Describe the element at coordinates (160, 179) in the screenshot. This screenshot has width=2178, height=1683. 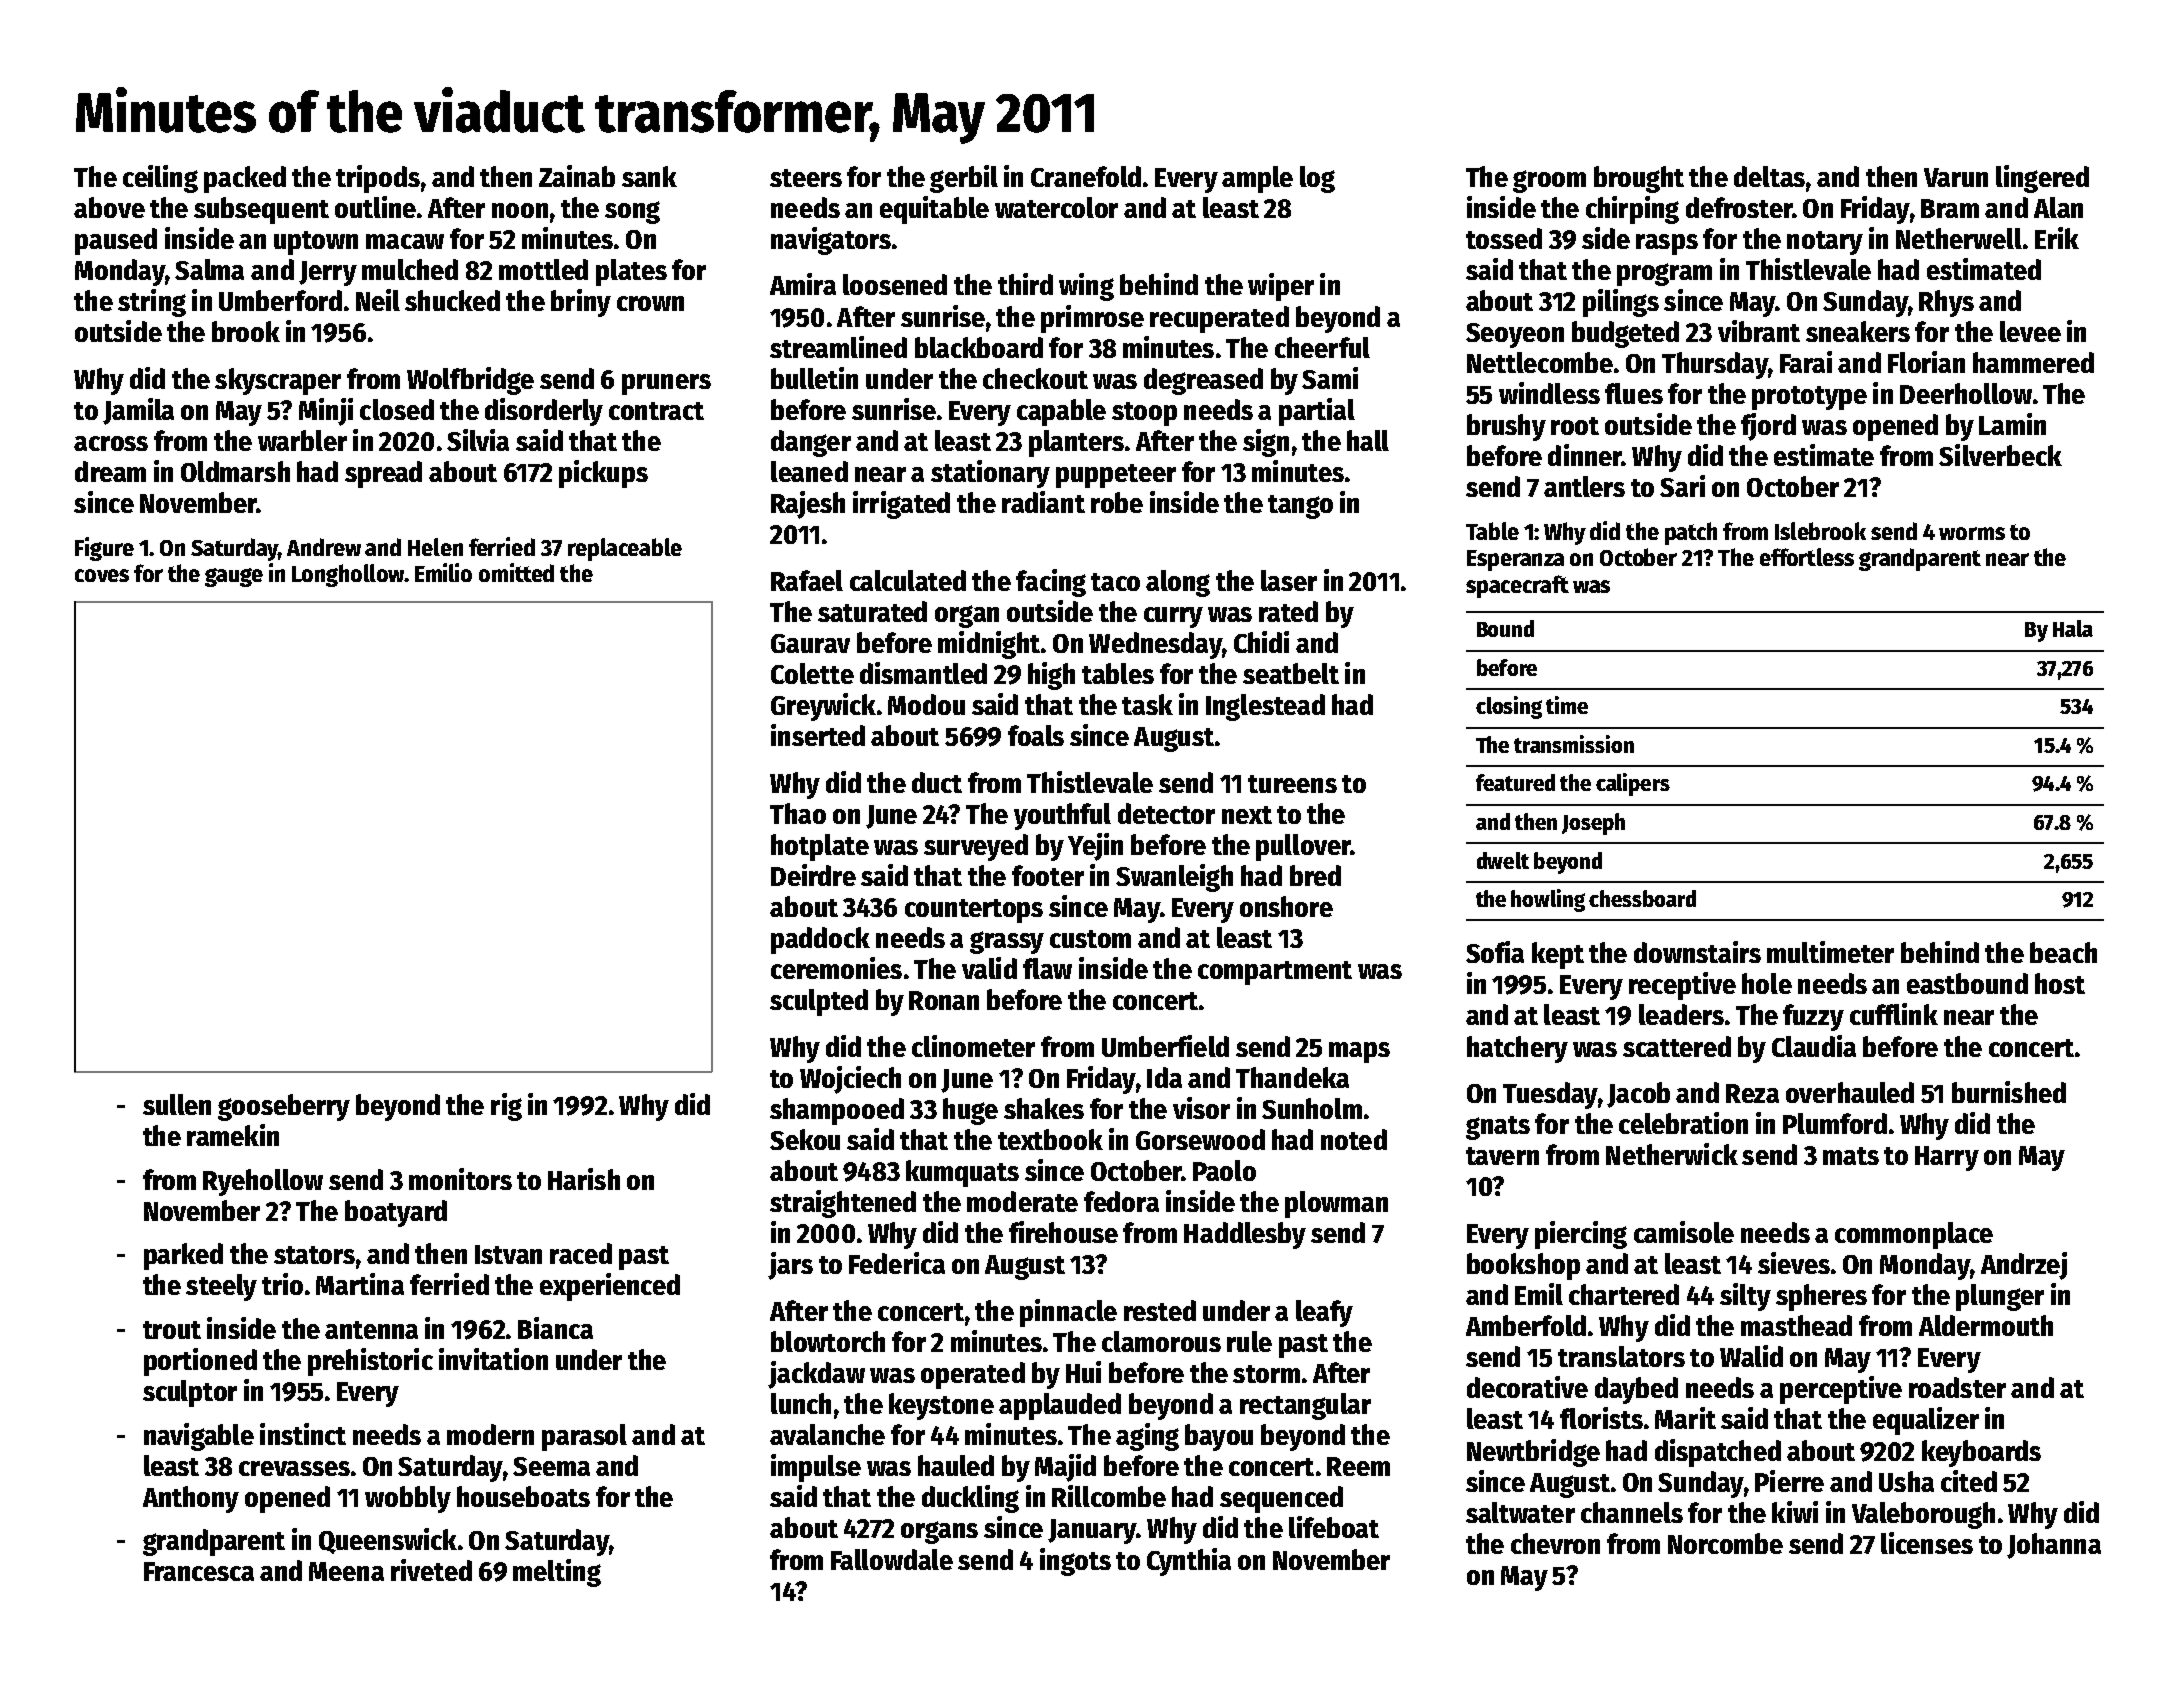
I see `ceiling` at that location.
